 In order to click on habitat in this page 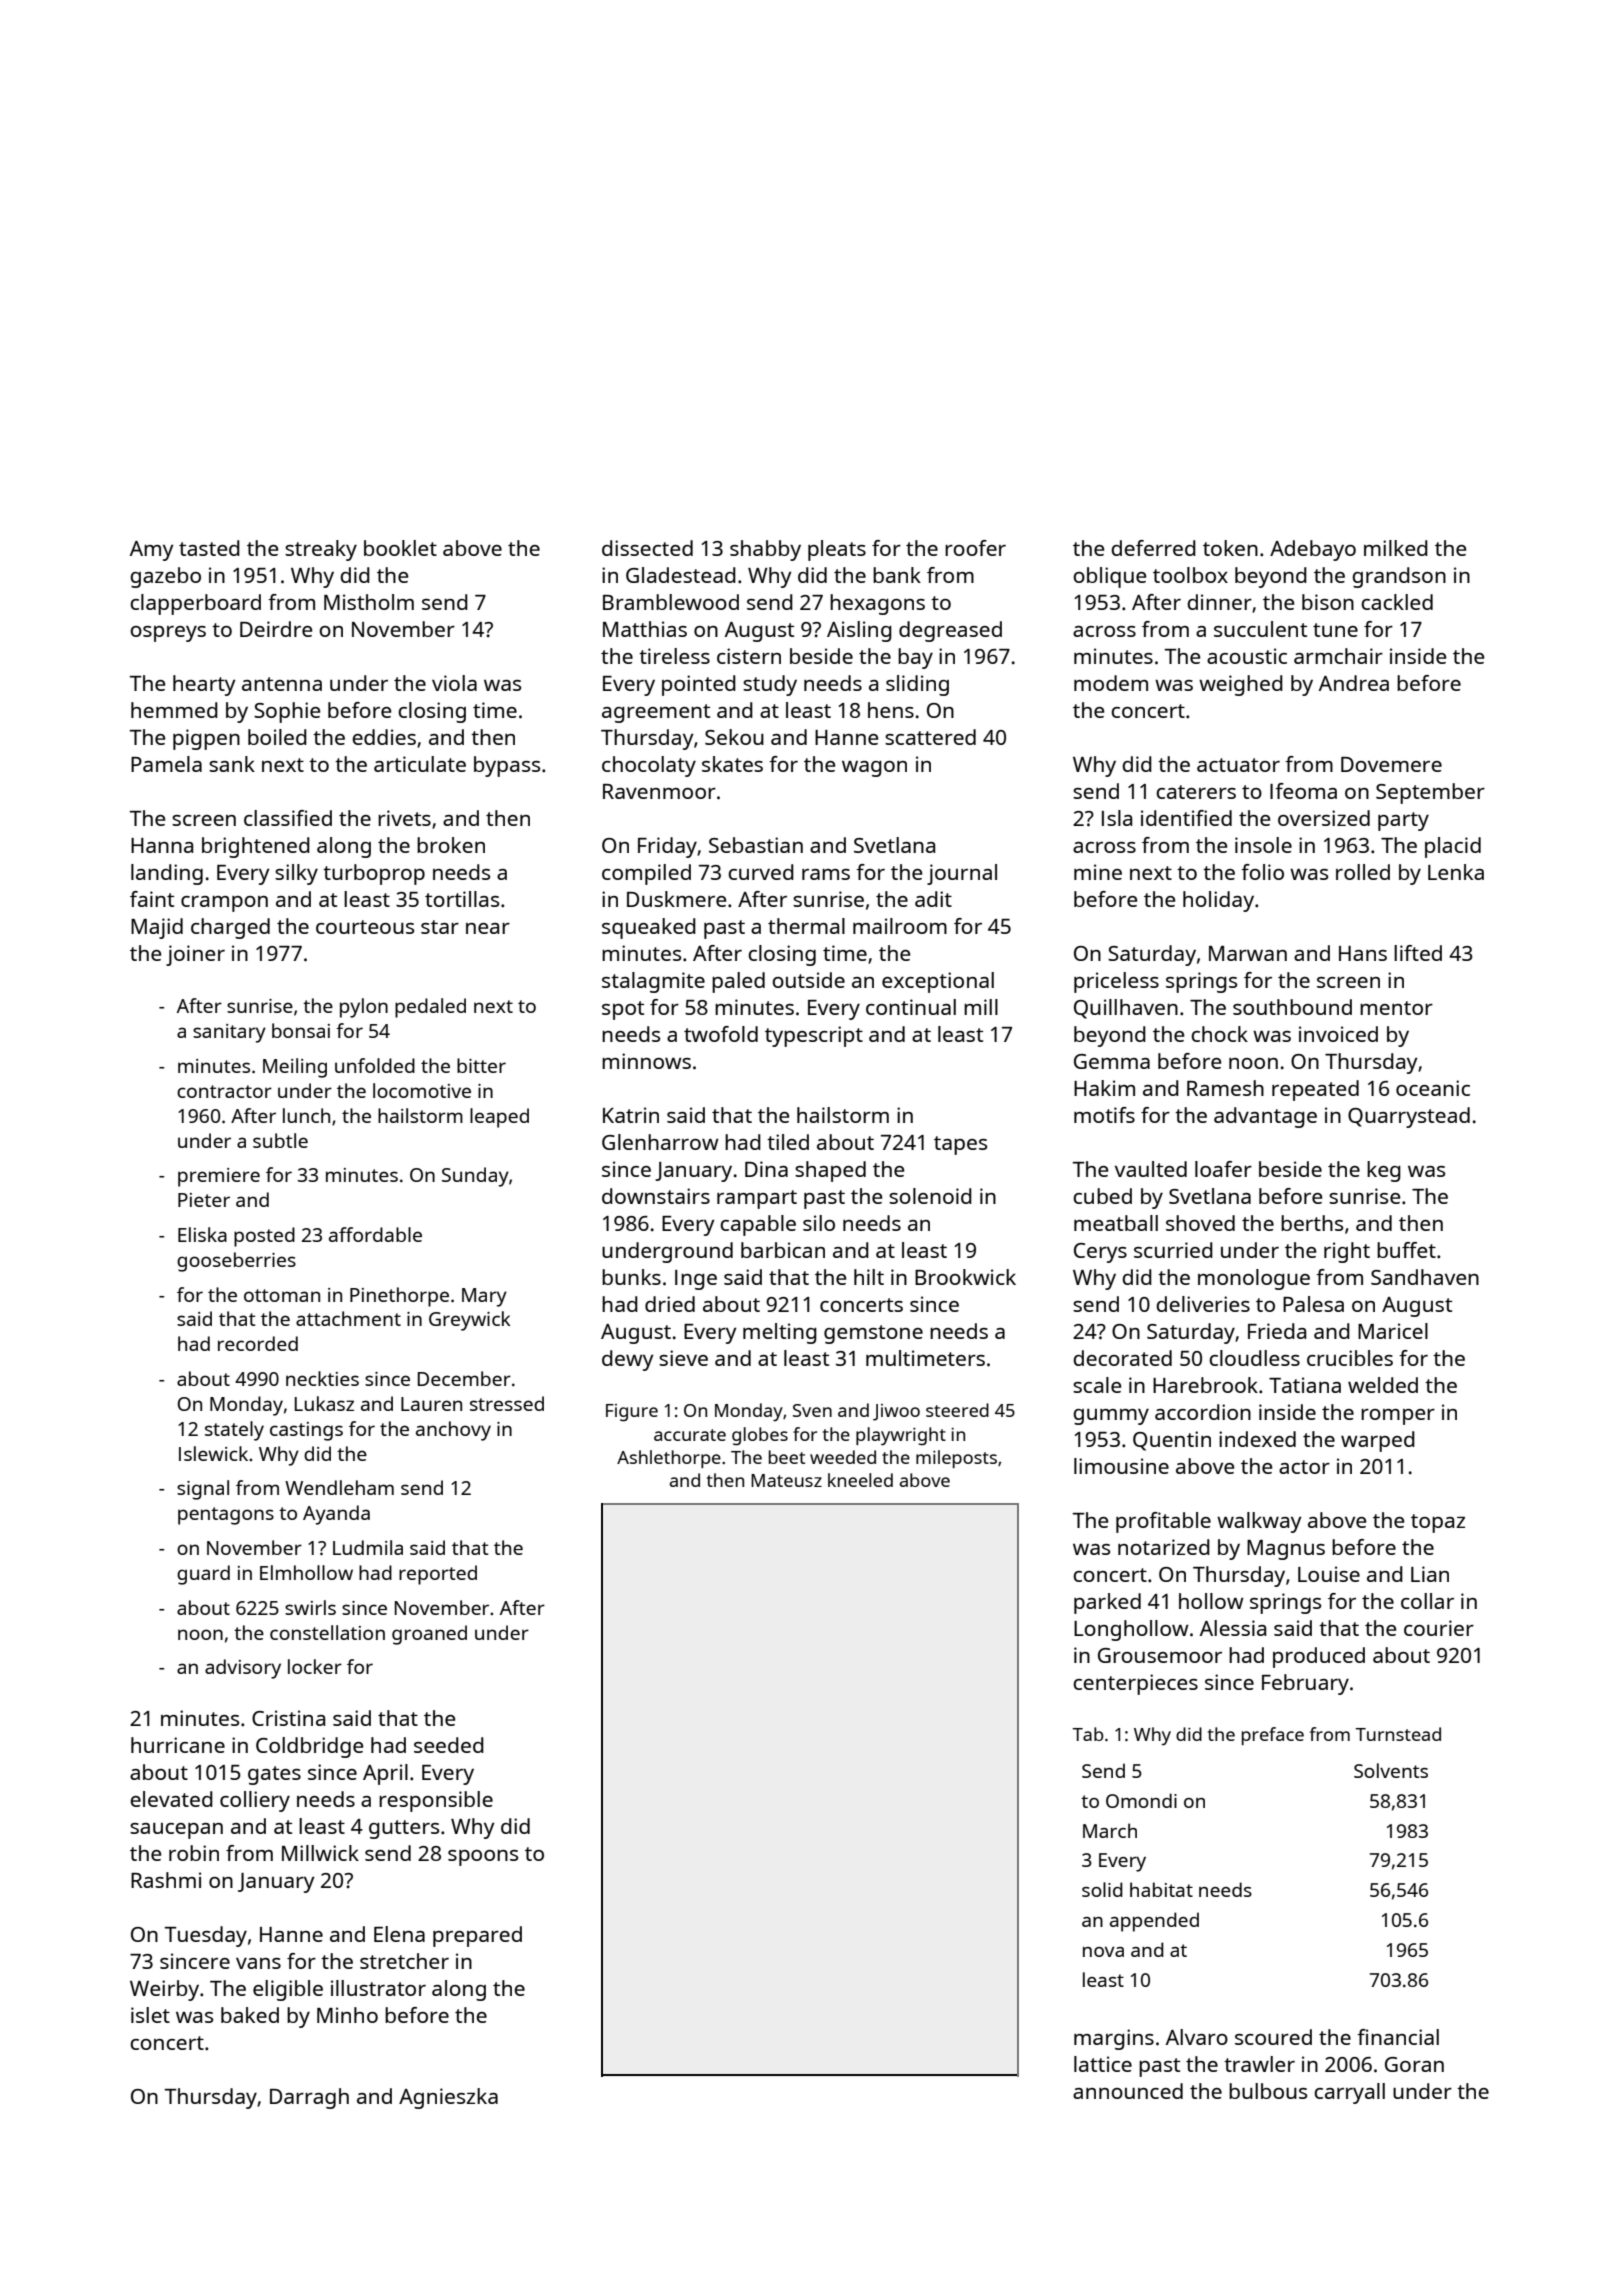, I will do `click(1161, 1889)`.
